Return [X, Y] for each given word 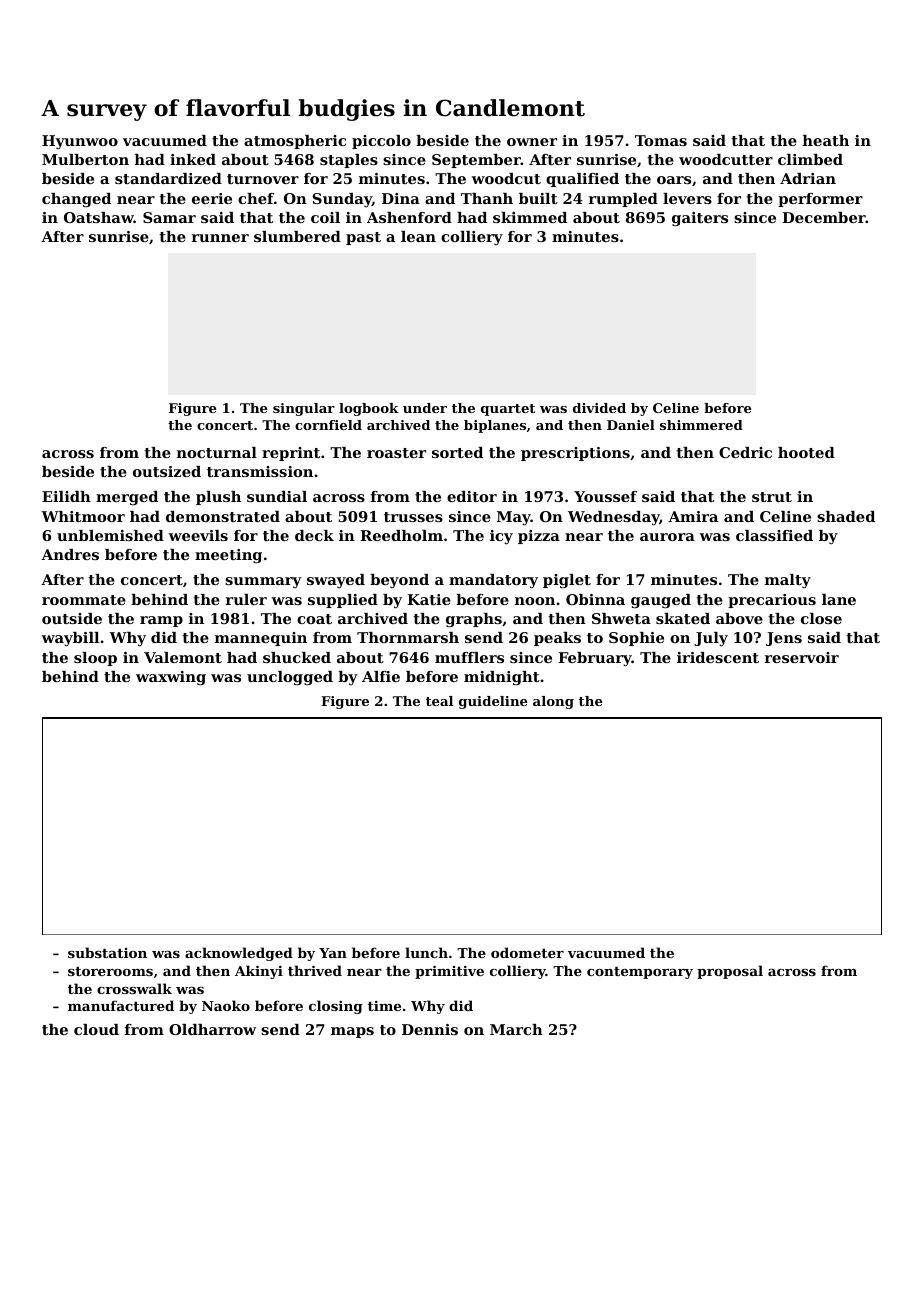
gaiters [700, 219]
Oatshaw [99, 217]
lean [418, 236]
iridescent [718, 657]
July [711, 639]
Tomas [661, 140]
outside [72, 618]
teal [439, 701]
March [516, 1029]
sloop [95, 659]
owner [532, 142]
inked [193, 159]
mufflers [469, 657]
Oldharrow [212, 1029]
